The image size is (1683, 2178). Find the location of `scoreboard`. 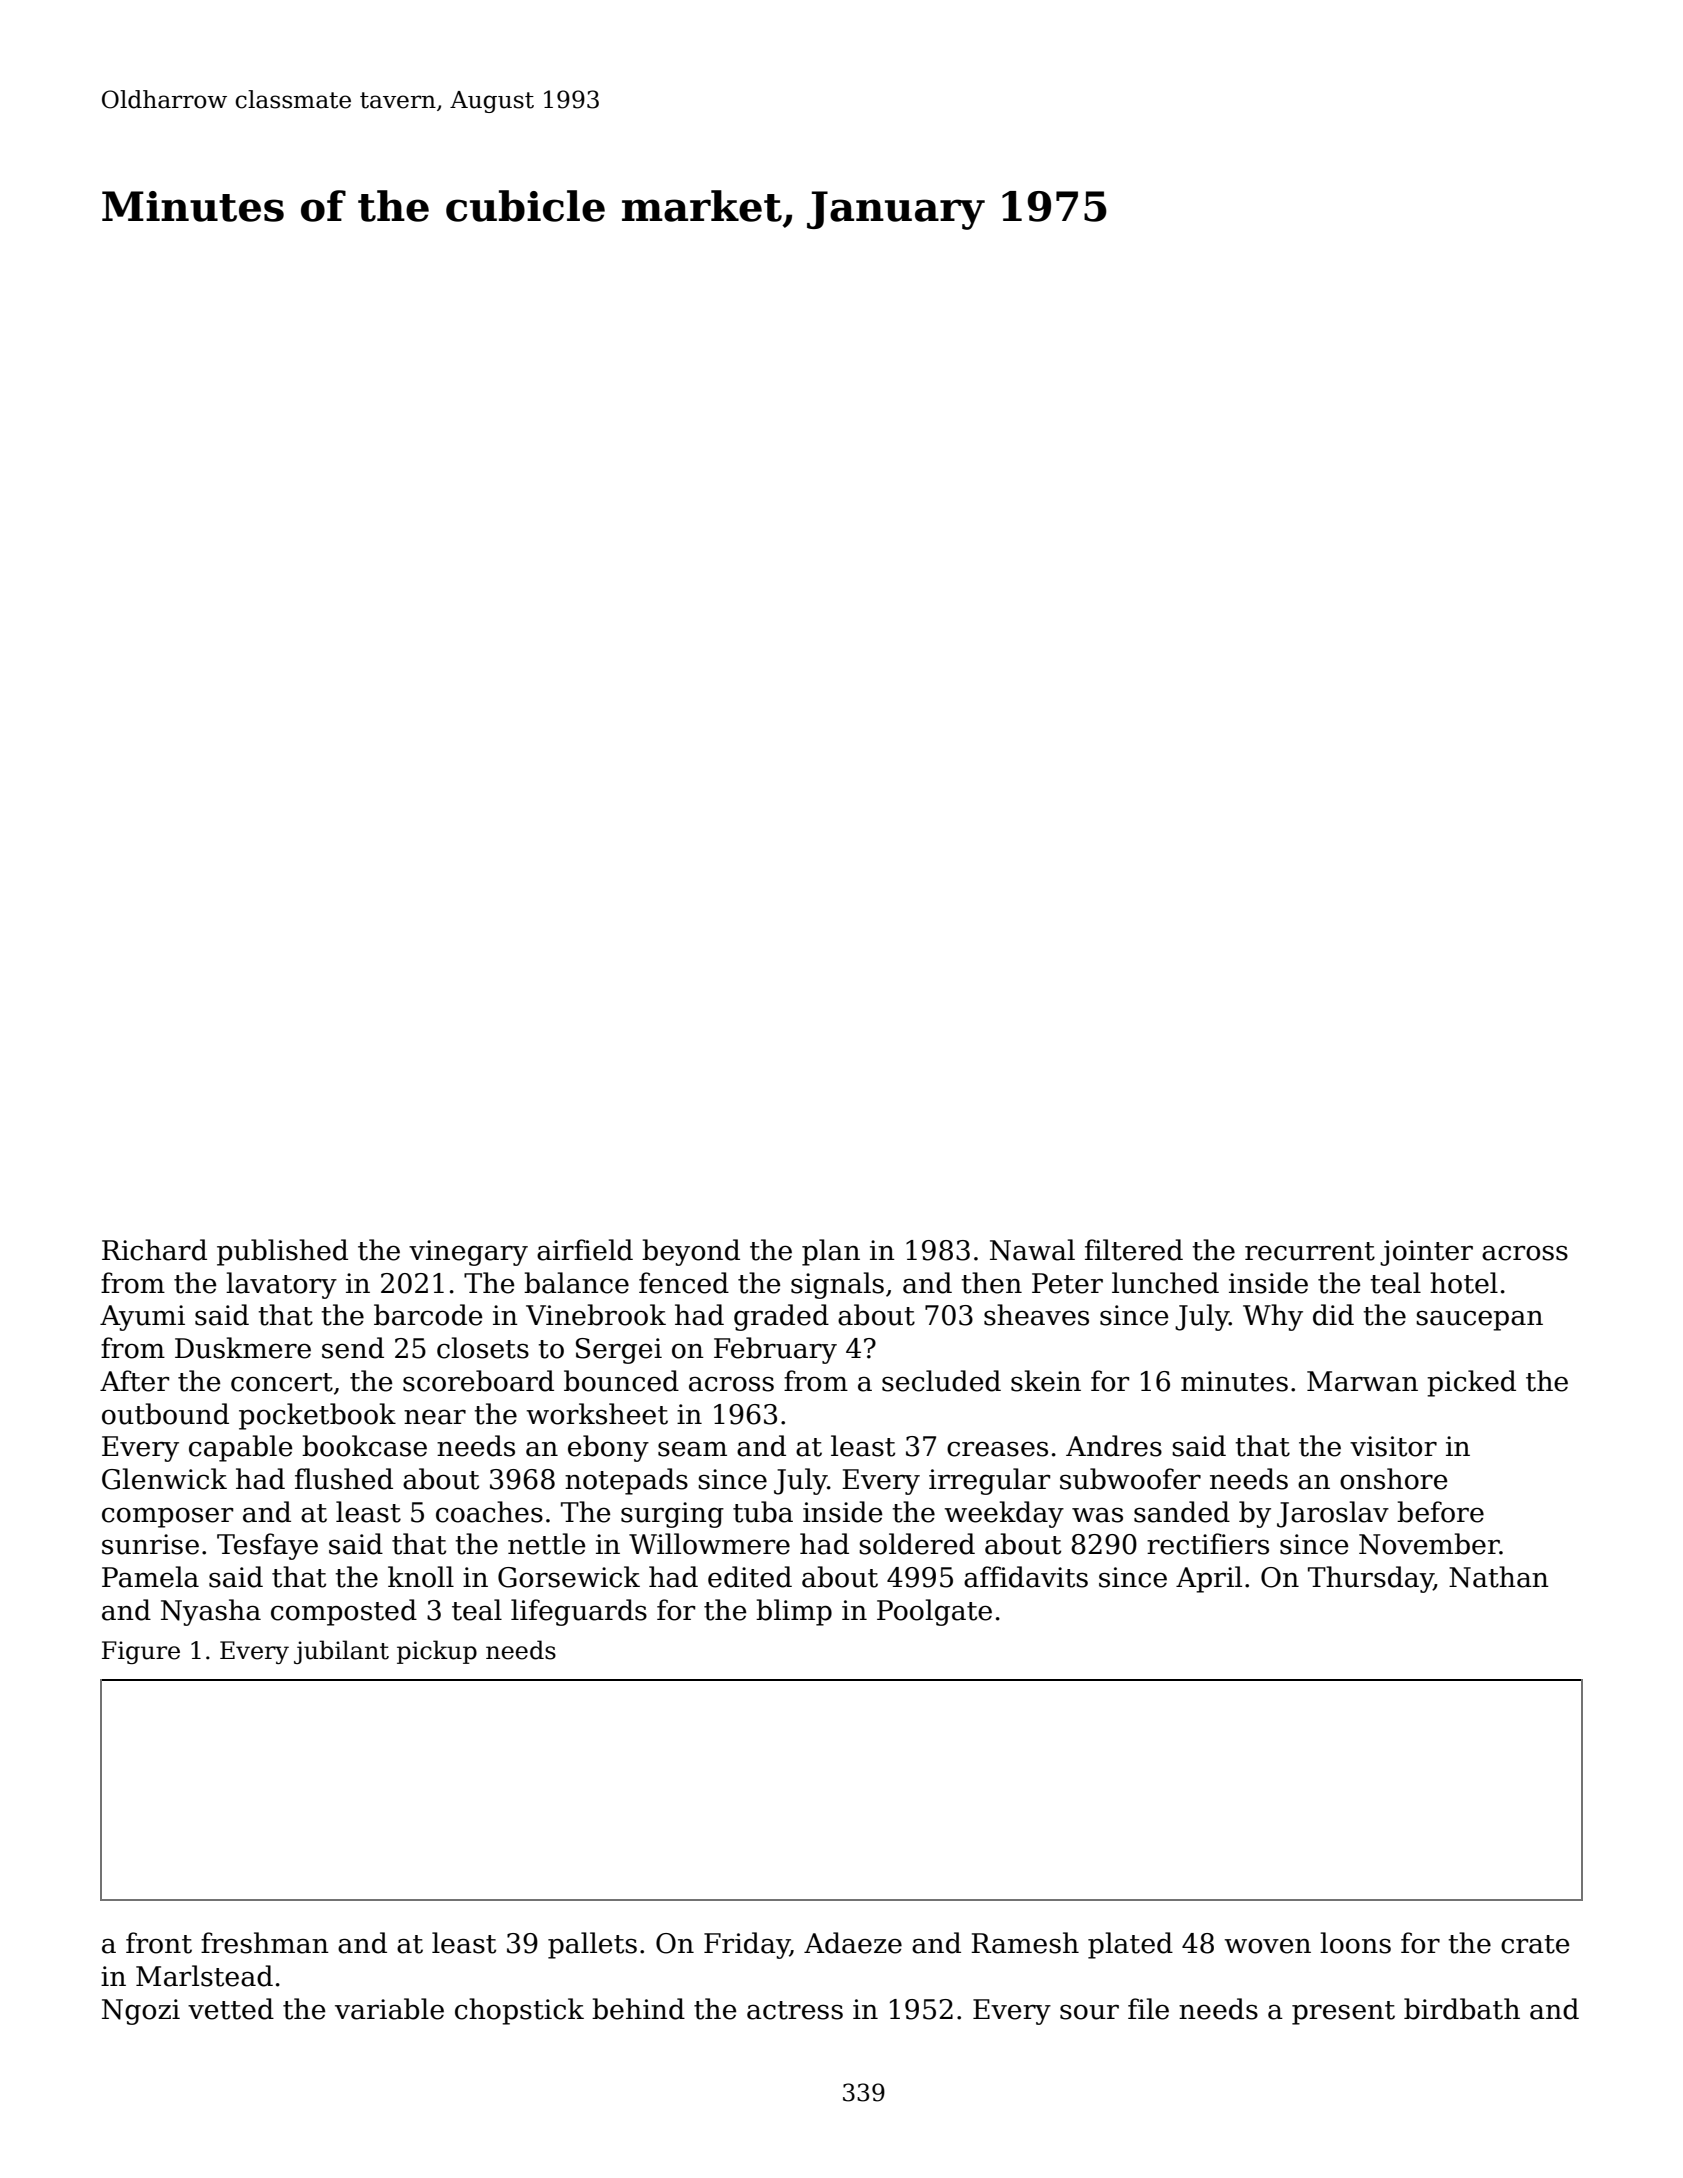

scoreboard is located at coordinates (478, 1381).
